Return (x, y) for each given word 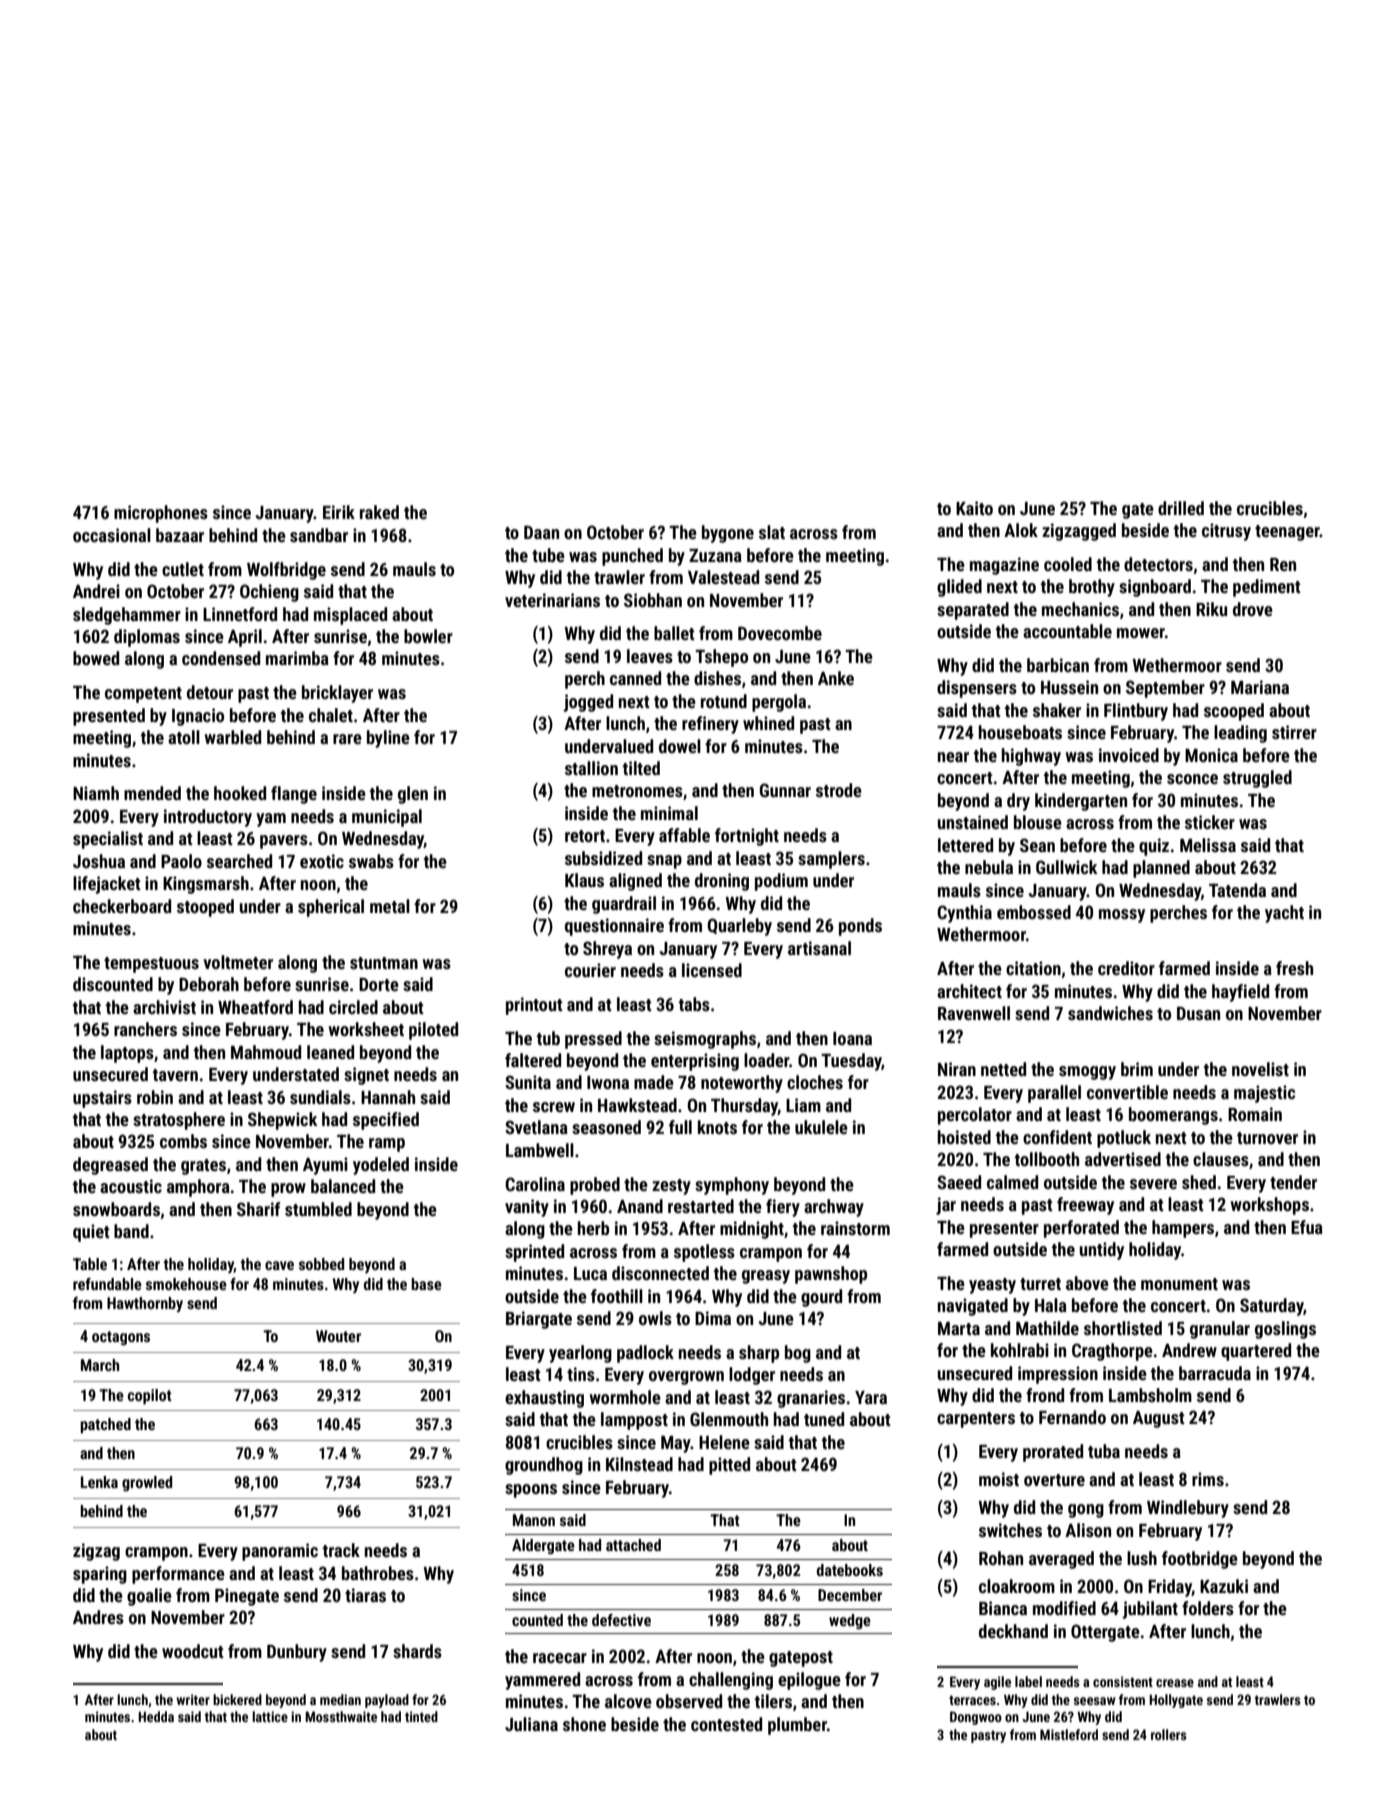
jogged (588, 703)
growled (147, 1484)
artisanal (819, 948)
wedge (850, 1622)
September (1165, 689)
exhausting (544, 1399)
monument (1179, 1284)
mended (152, 793)
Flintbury (1136, 712)
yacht (1284, 914)
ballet (674, 633)
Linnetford (240, 614)
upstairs (102, 1099)
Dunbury (297, 1653)
